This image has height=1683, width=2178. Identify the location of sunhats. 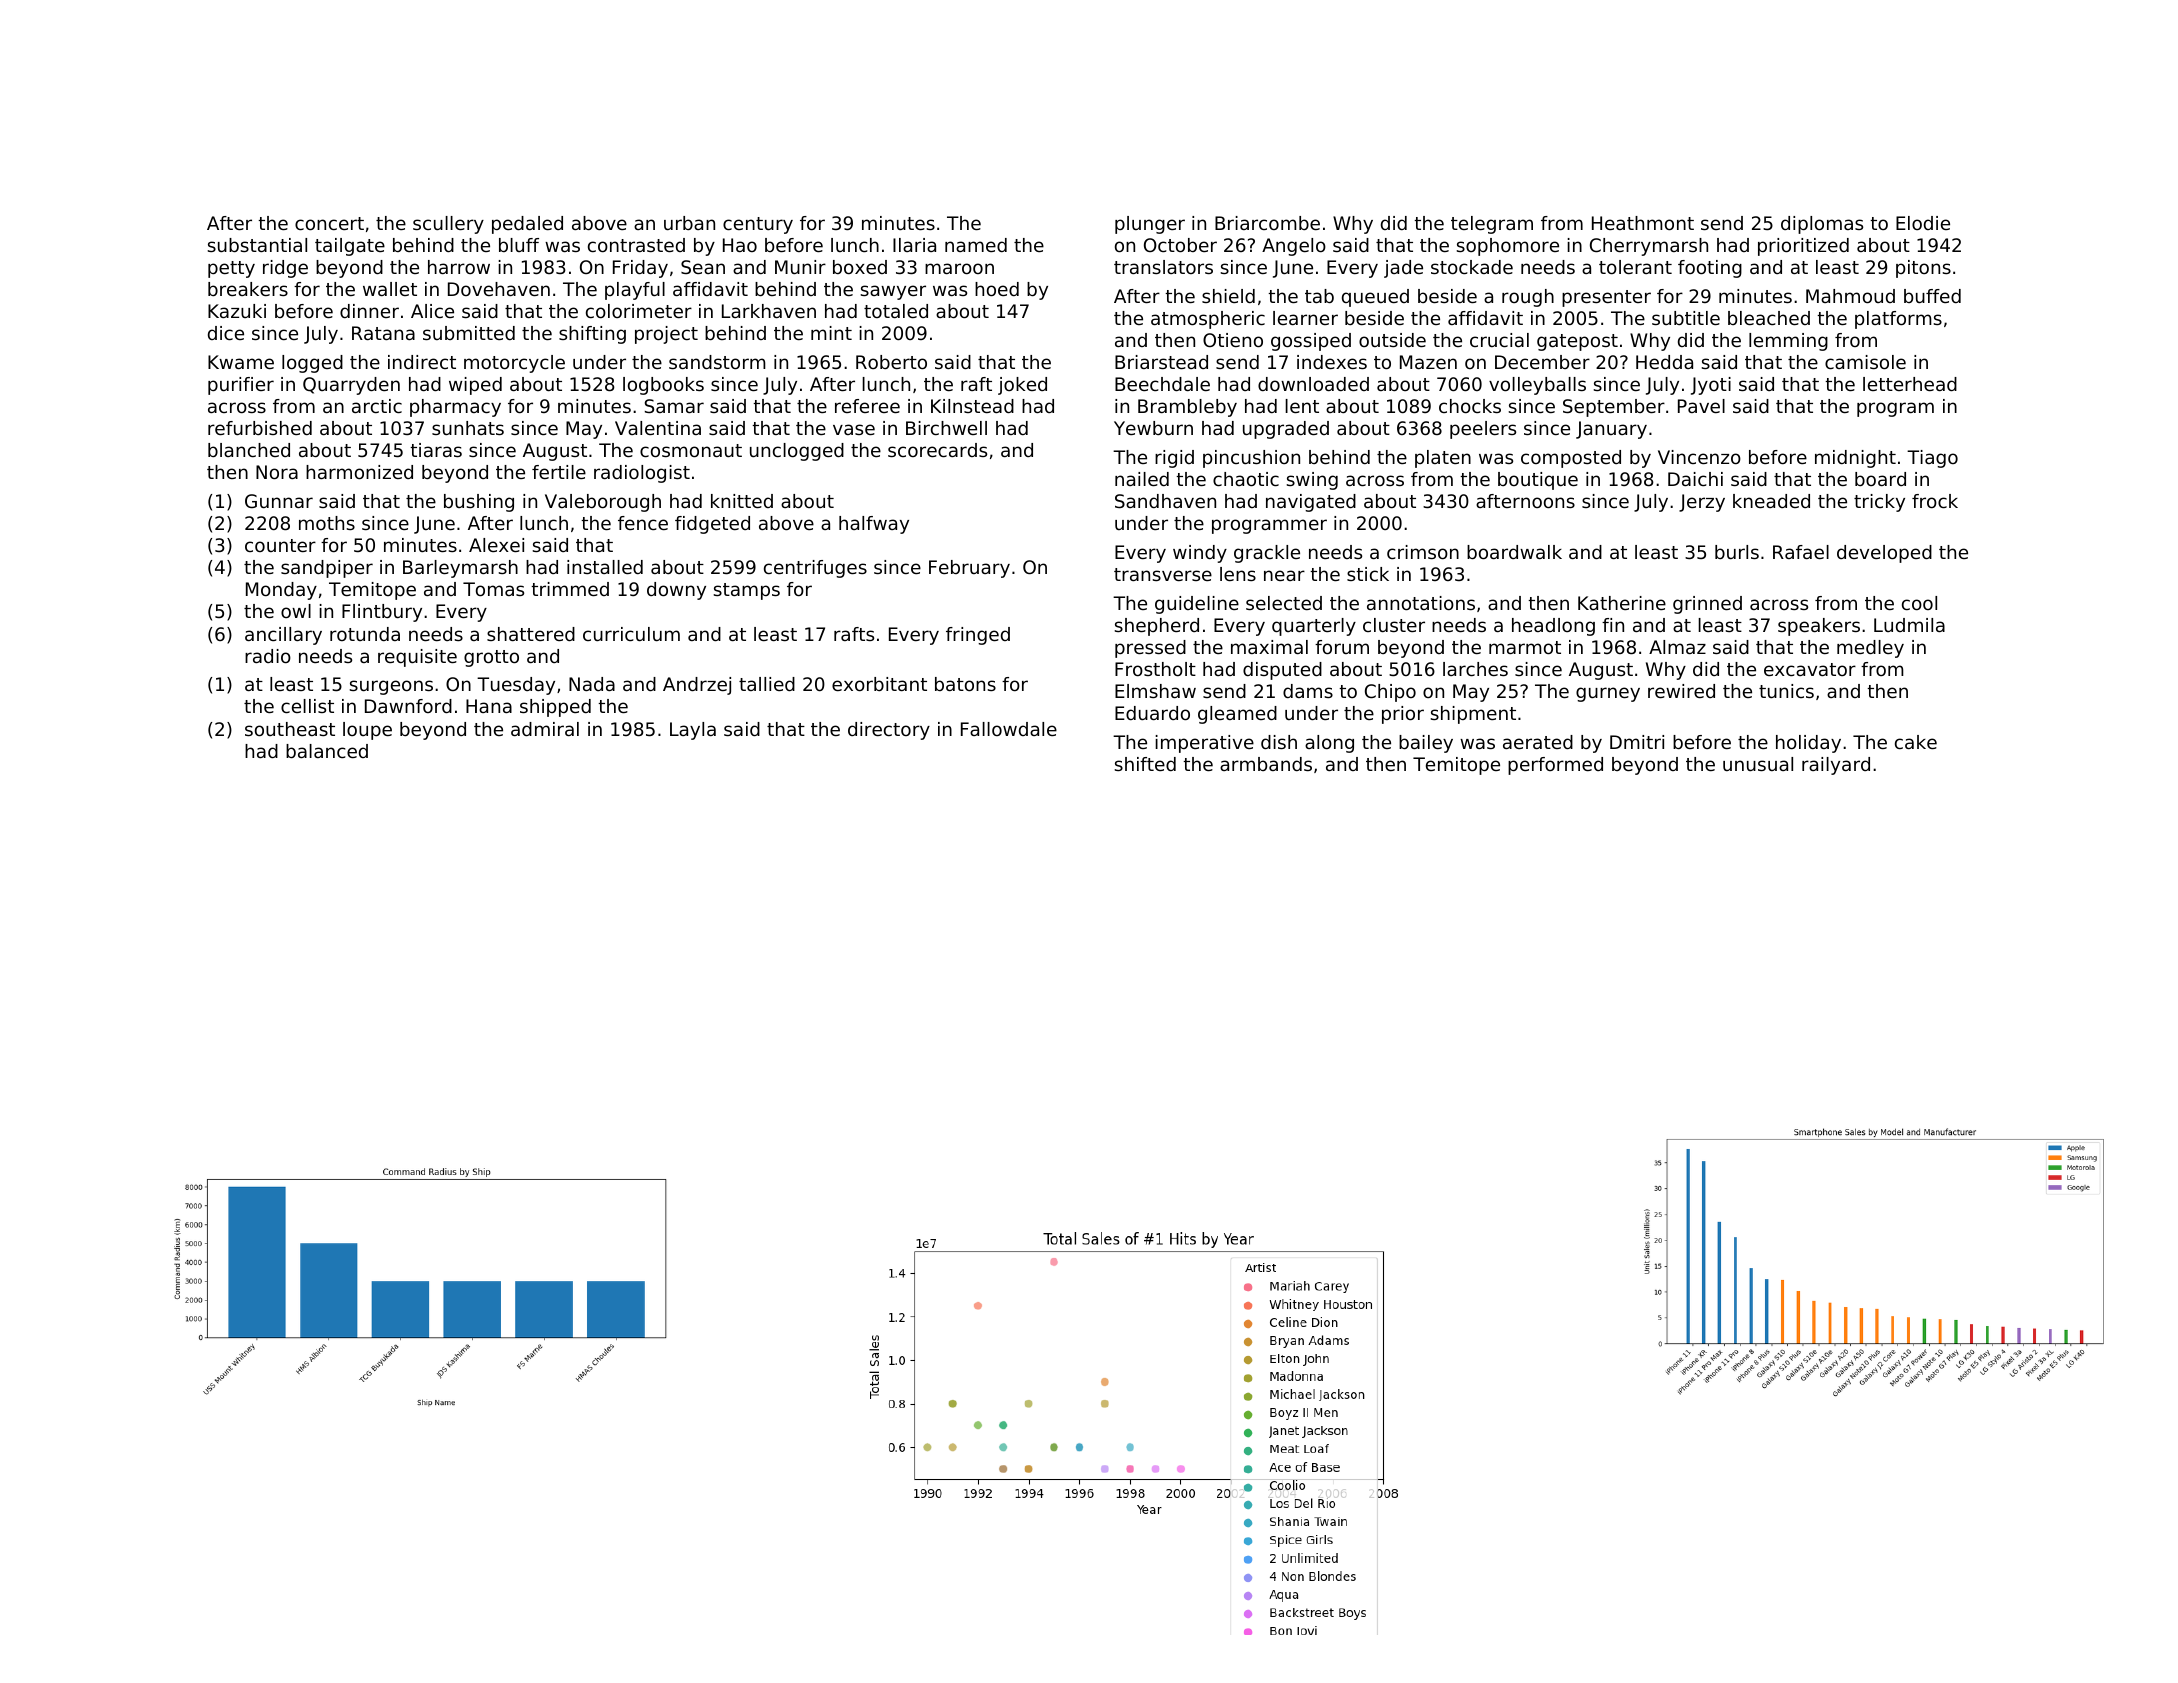
(468, 428).
